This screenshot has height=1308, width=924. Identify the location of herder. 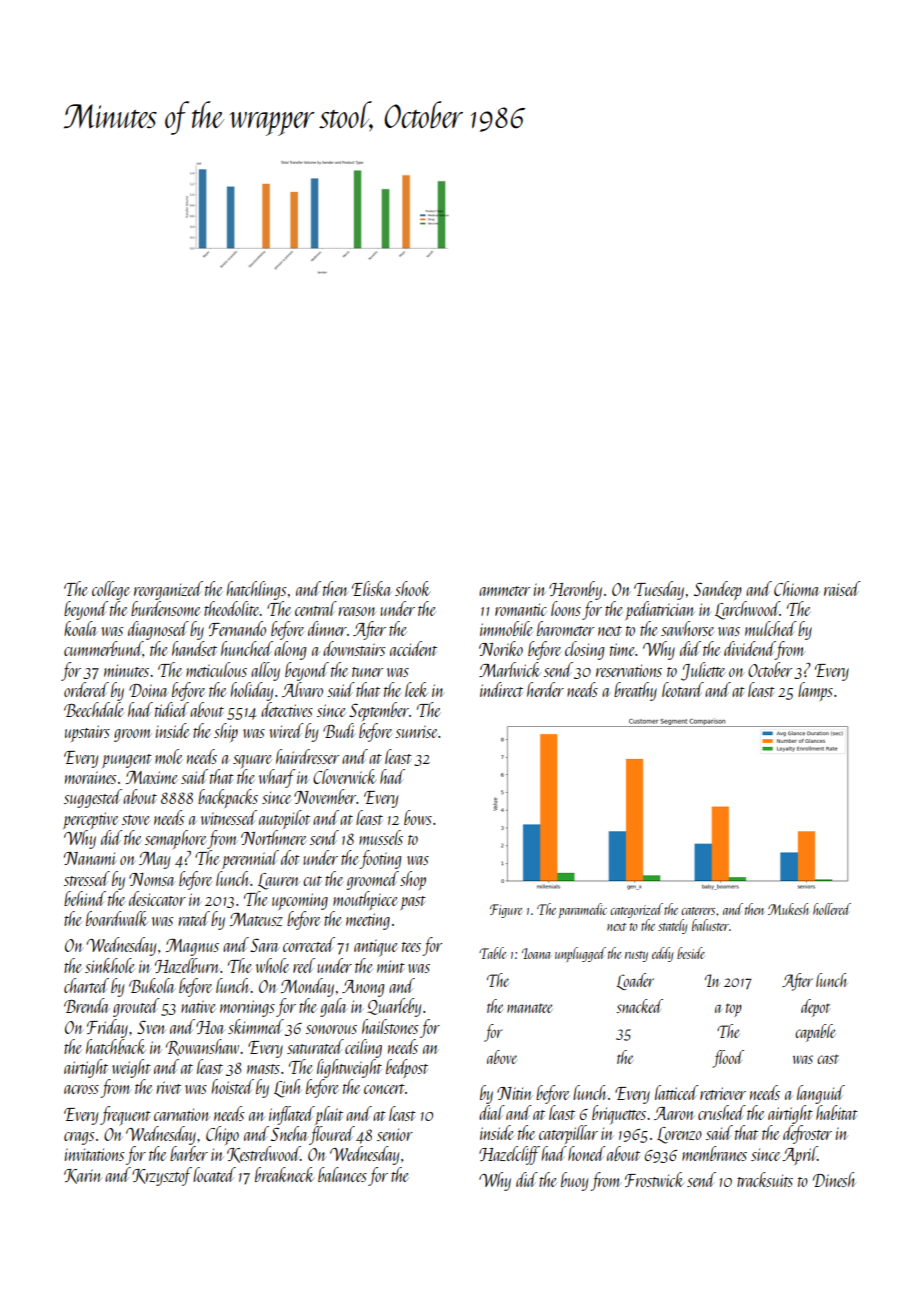
(545, 689).
